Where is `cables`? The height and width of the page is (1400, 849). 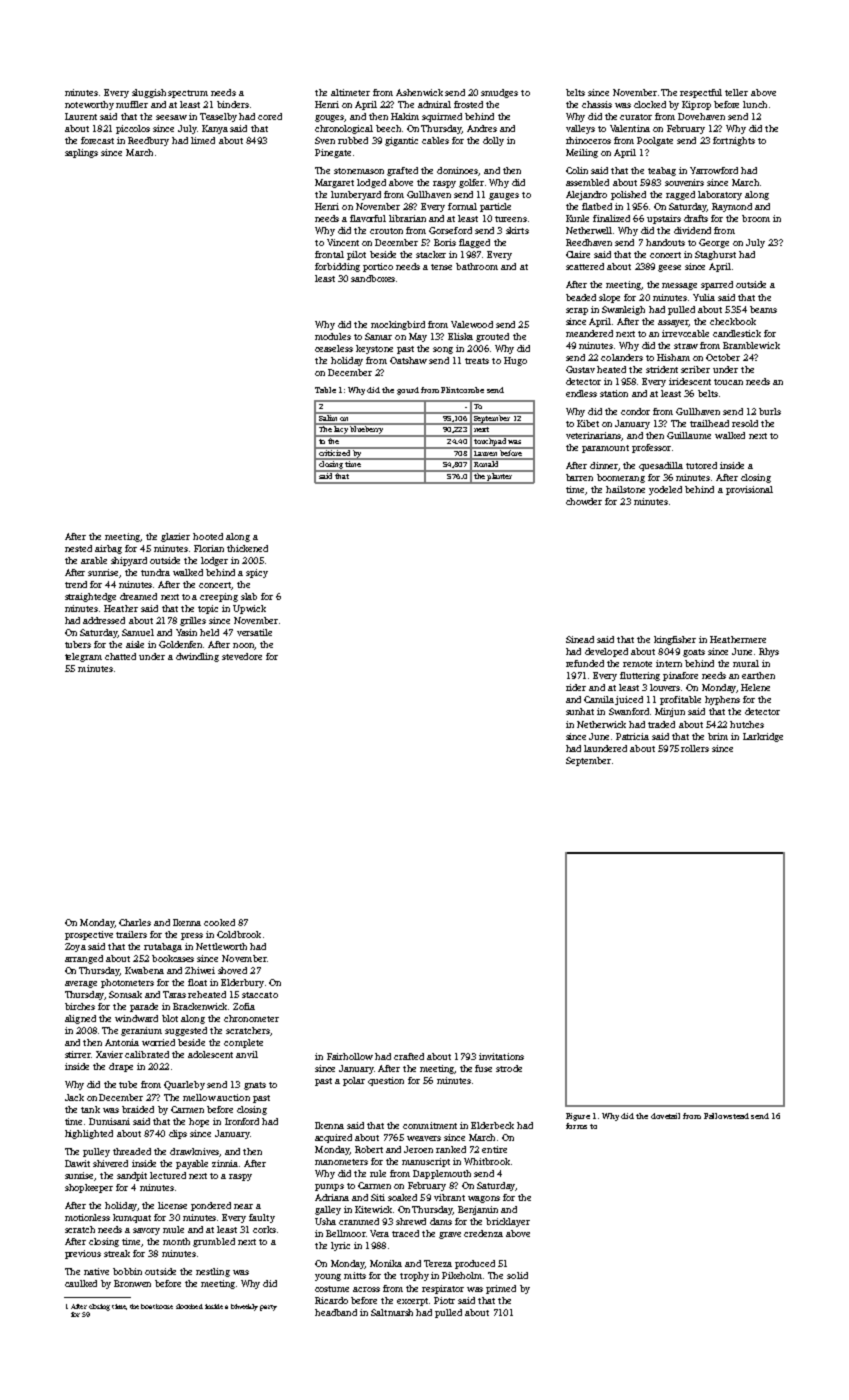 cables is located at coordinates (435, 140).
